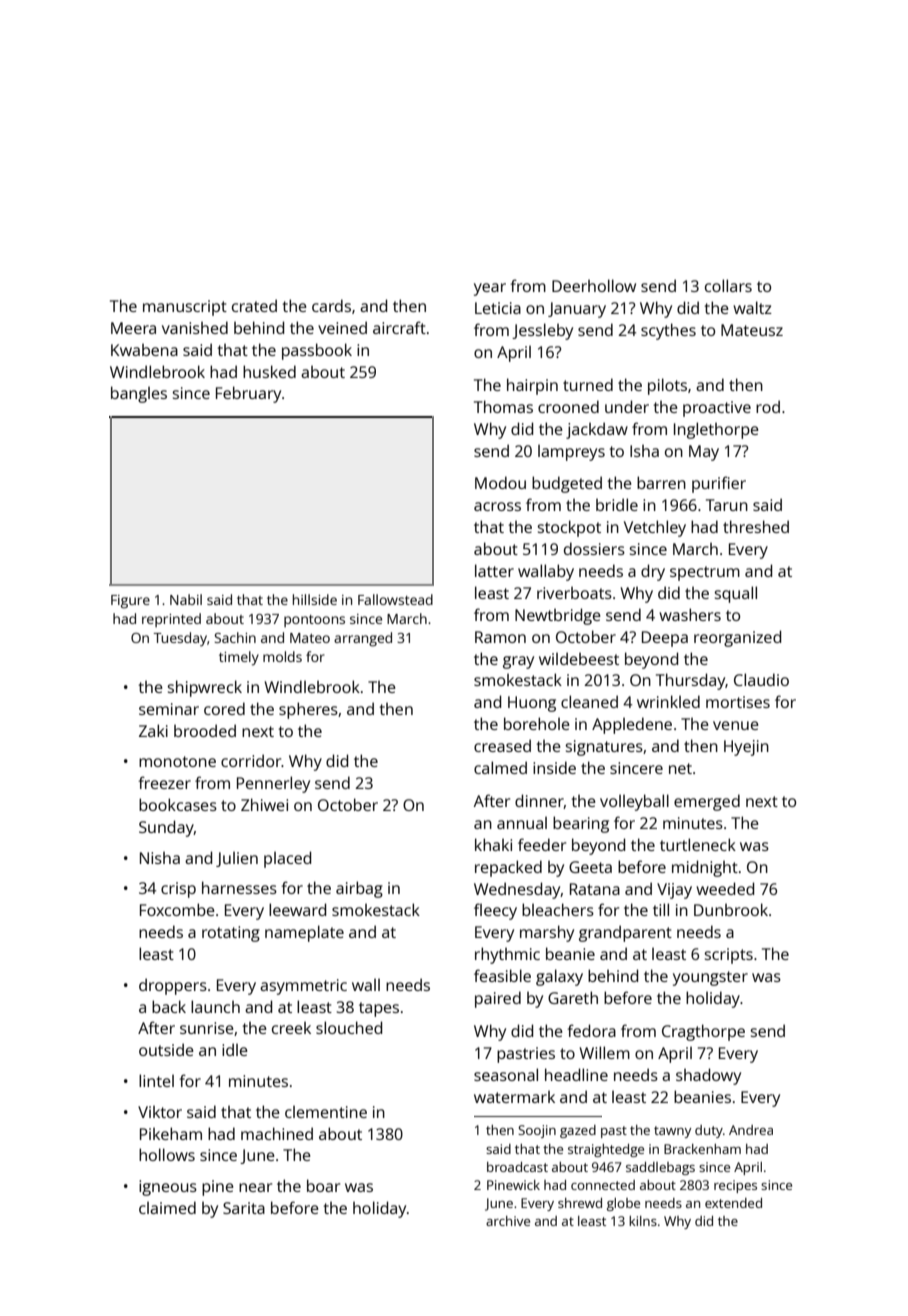  What do you see at coordinates (231, 934) in the screenshot?
I see `rotating` at bounding box center [231, 934].
